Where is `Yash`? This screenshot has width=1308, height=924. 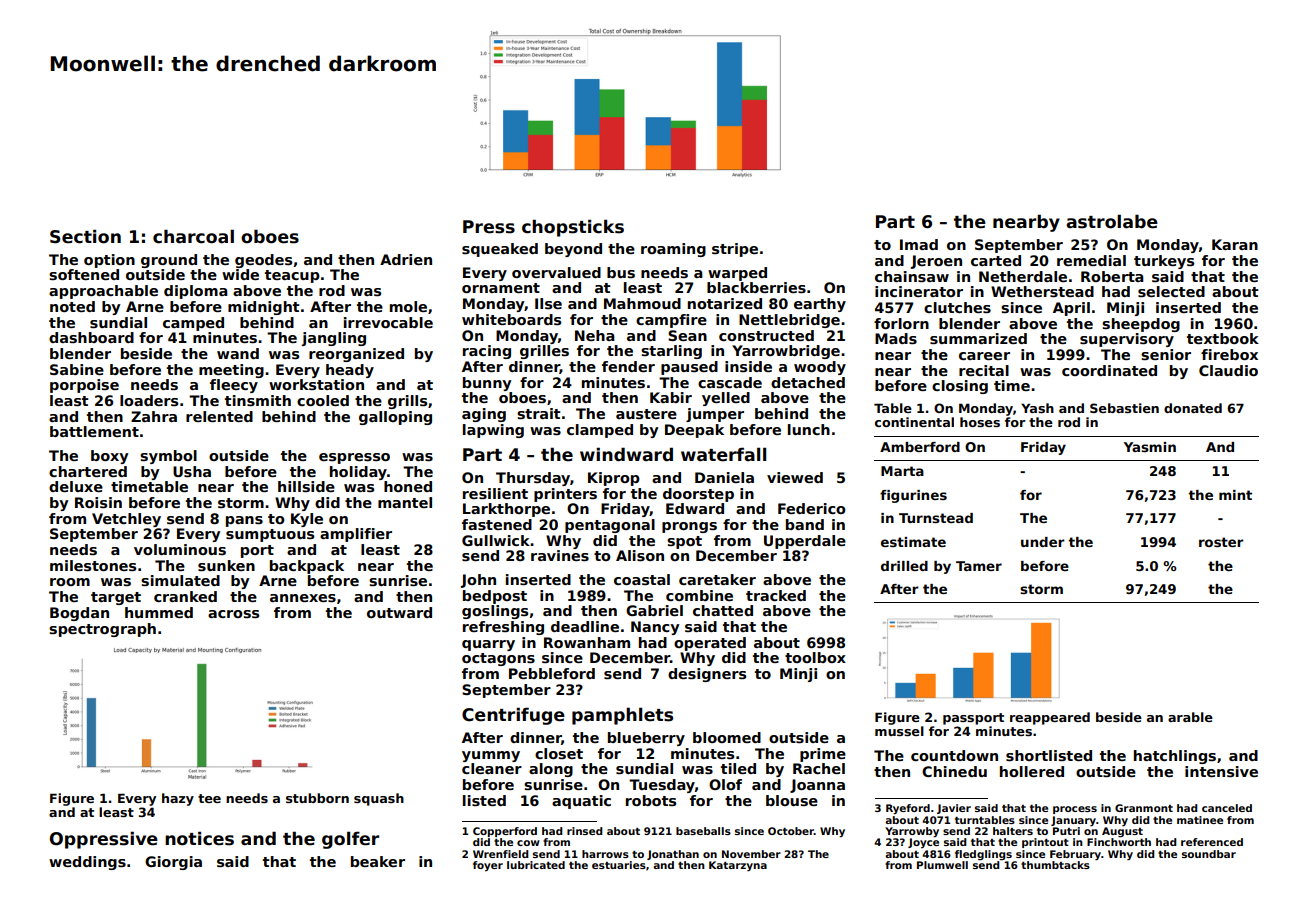 Yash is located at coordinates (1037, 408).
